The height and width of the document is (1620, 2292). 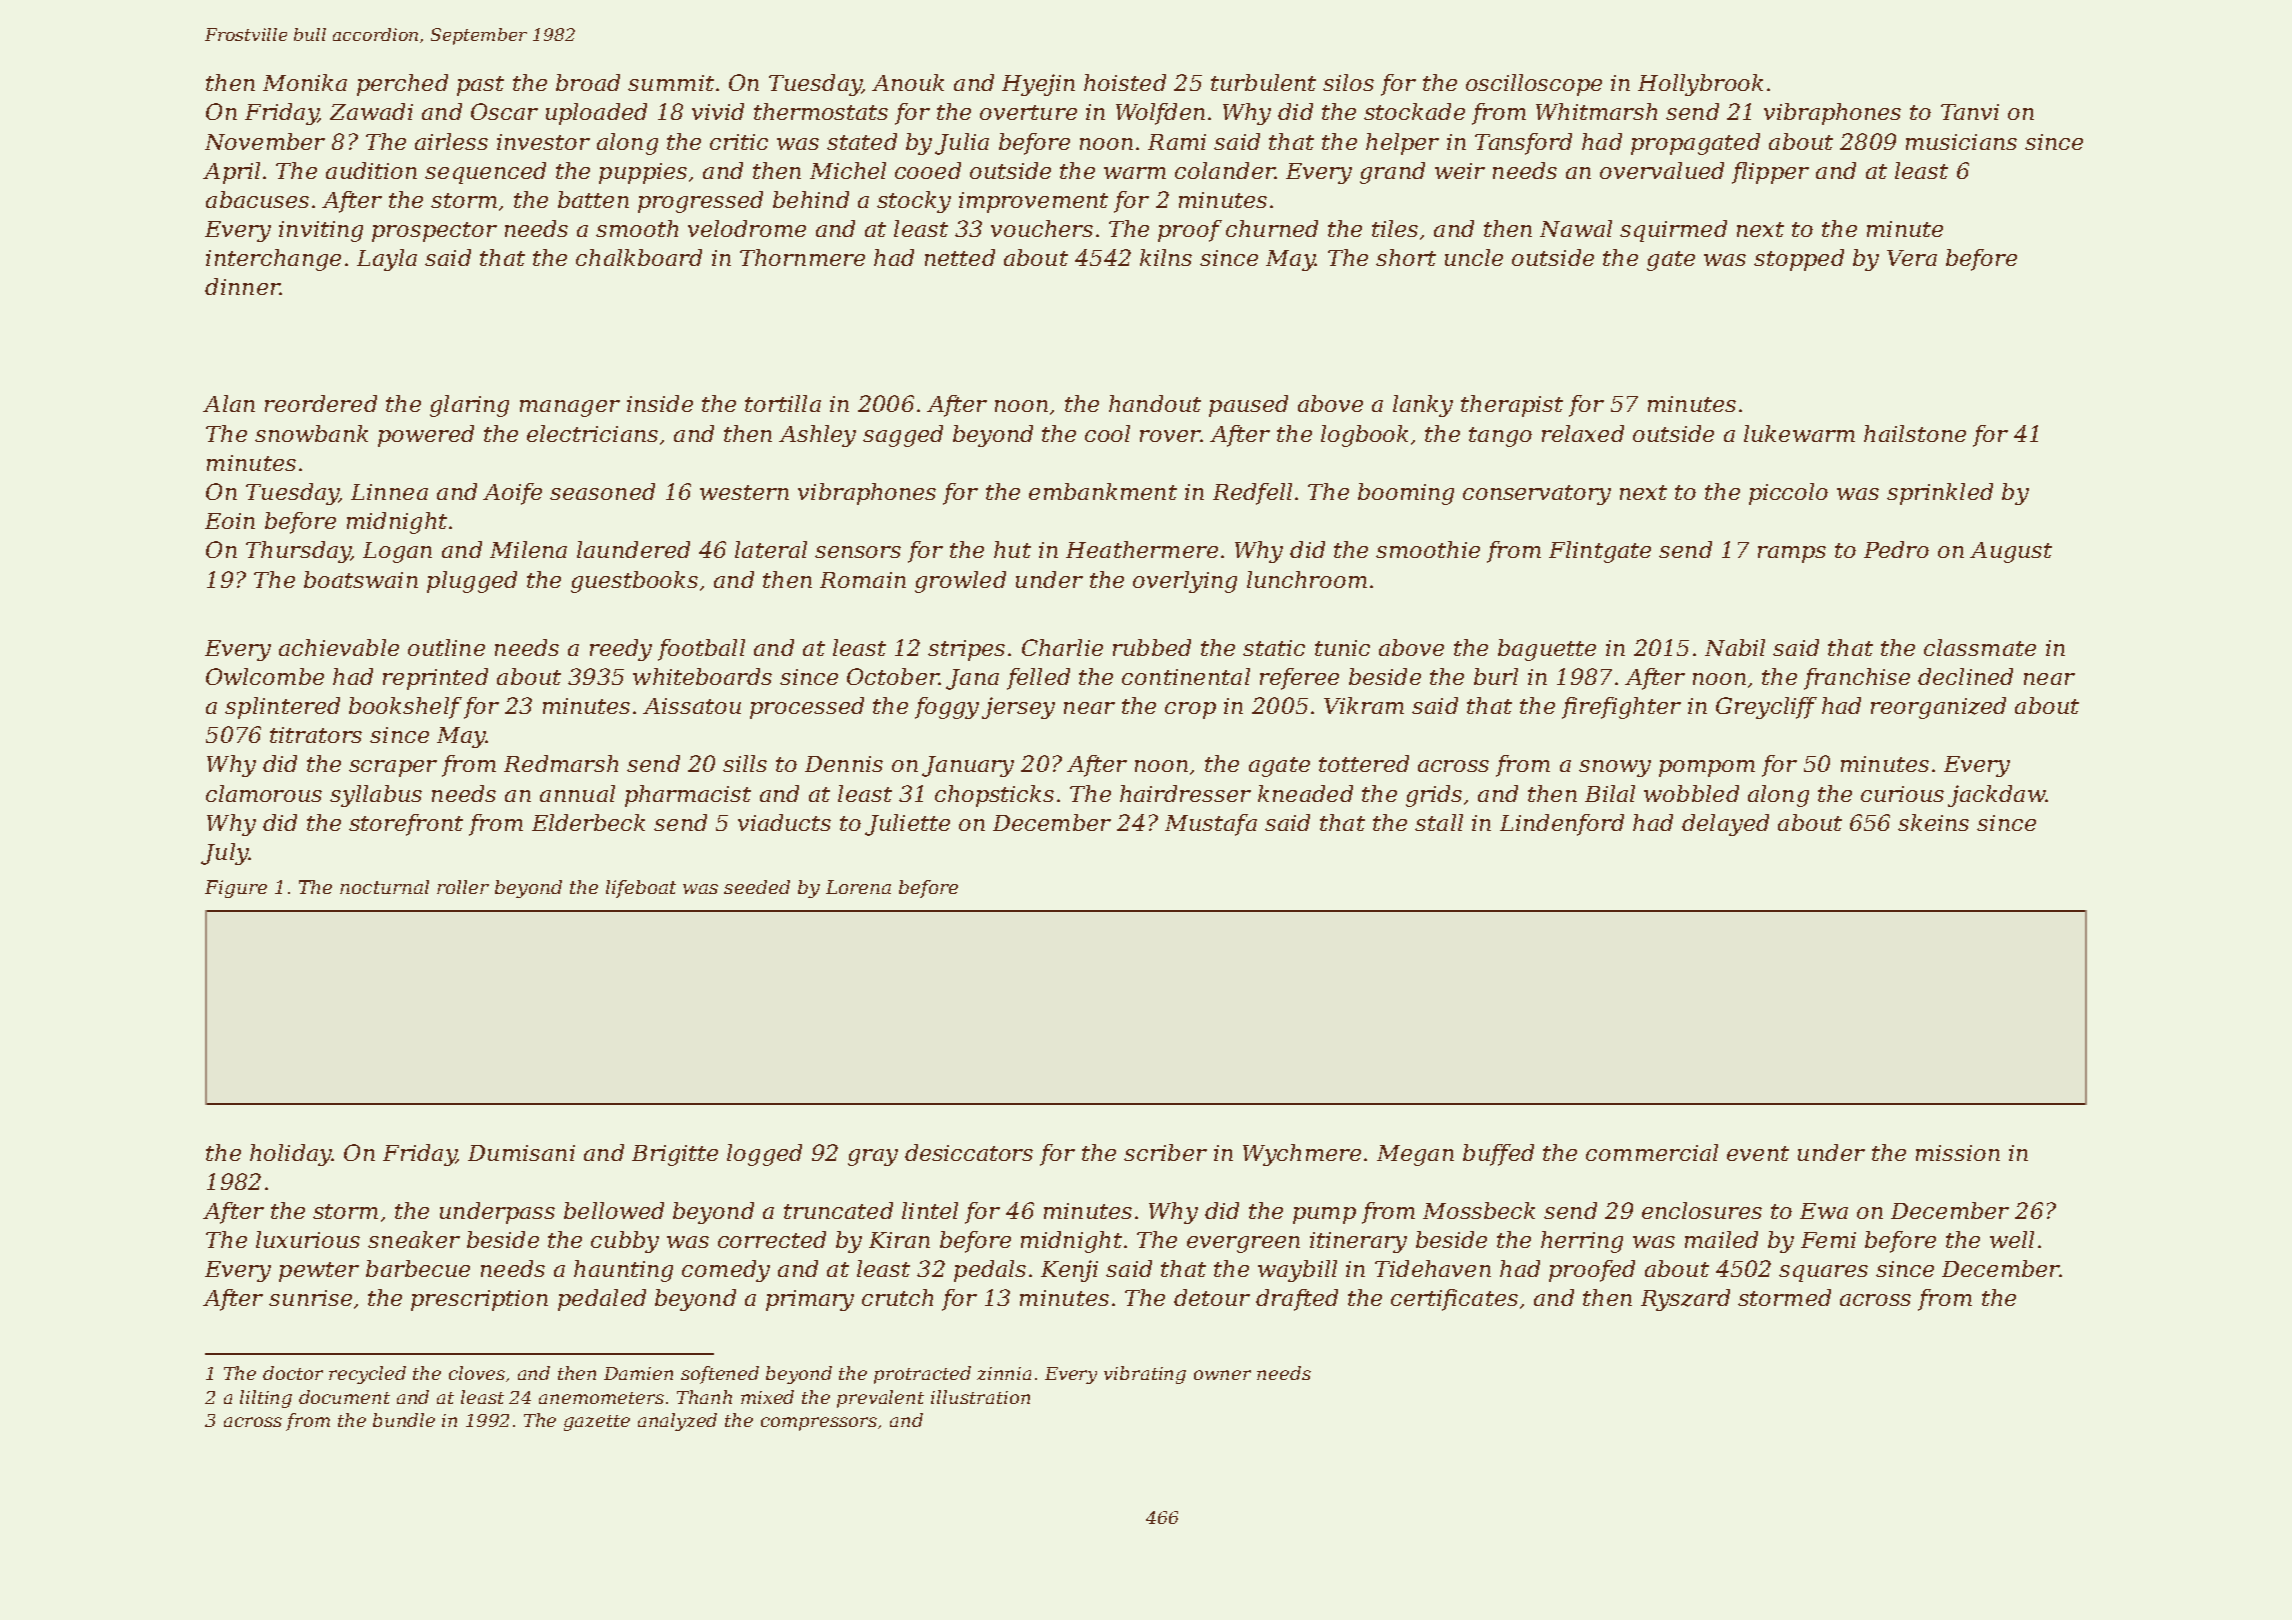 What do you see at coordinates (404, 1420) in the document?
I see `bundle` at bounding box center [404, 1420].
